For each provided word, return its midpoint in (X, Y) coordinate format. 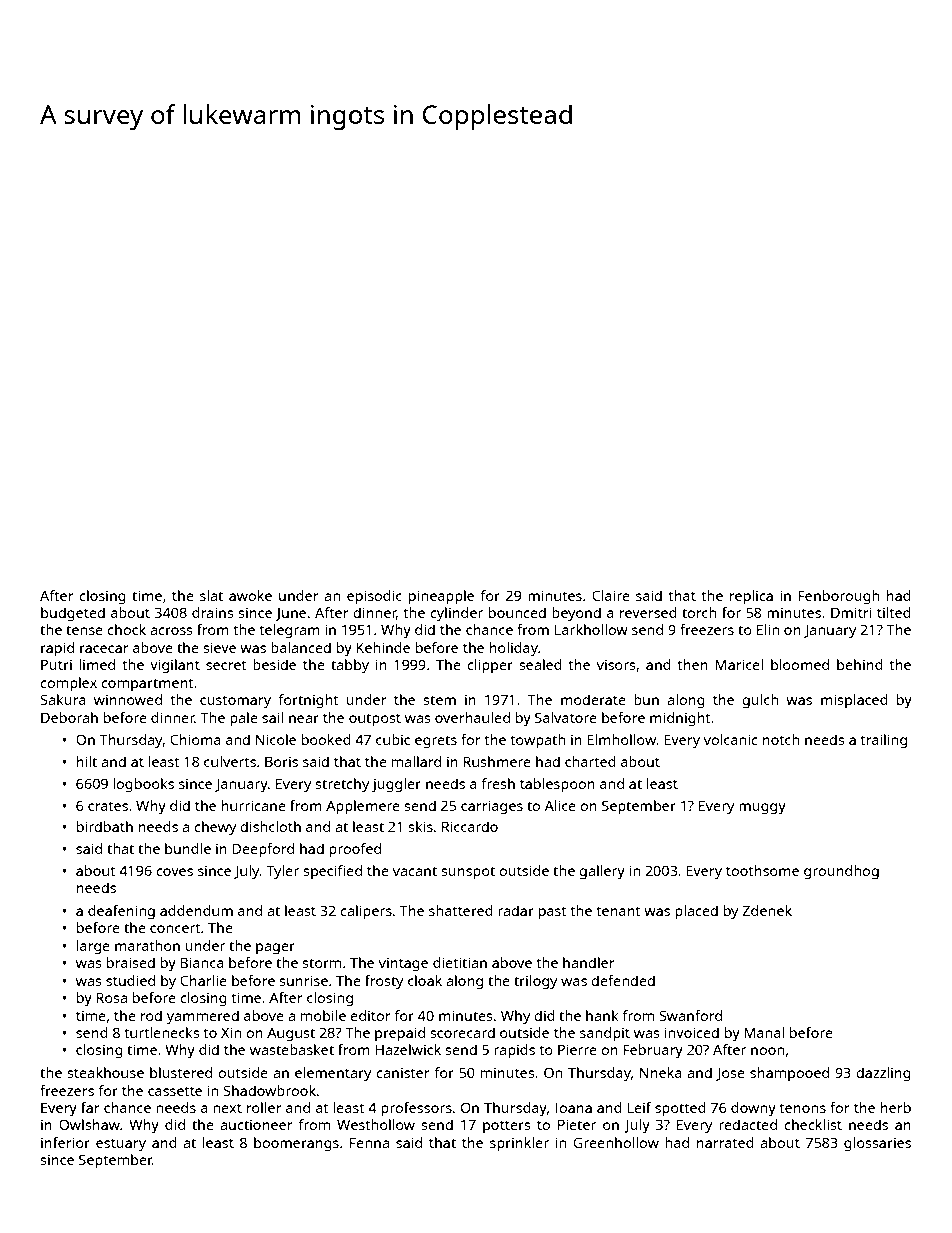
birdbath (105, 826)
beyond (576, 614)
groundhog (841, 872)
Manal (764, 1032)
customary (235, 702)
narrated (725, 1142)
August (291, 1034)
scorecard (462, 1032)
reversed (648, 612)
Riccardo (470, 826)
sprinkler (519, 1144)
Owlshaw (89, 1124)
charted (590, 761)
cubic (393, 739)
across (171, 631)
